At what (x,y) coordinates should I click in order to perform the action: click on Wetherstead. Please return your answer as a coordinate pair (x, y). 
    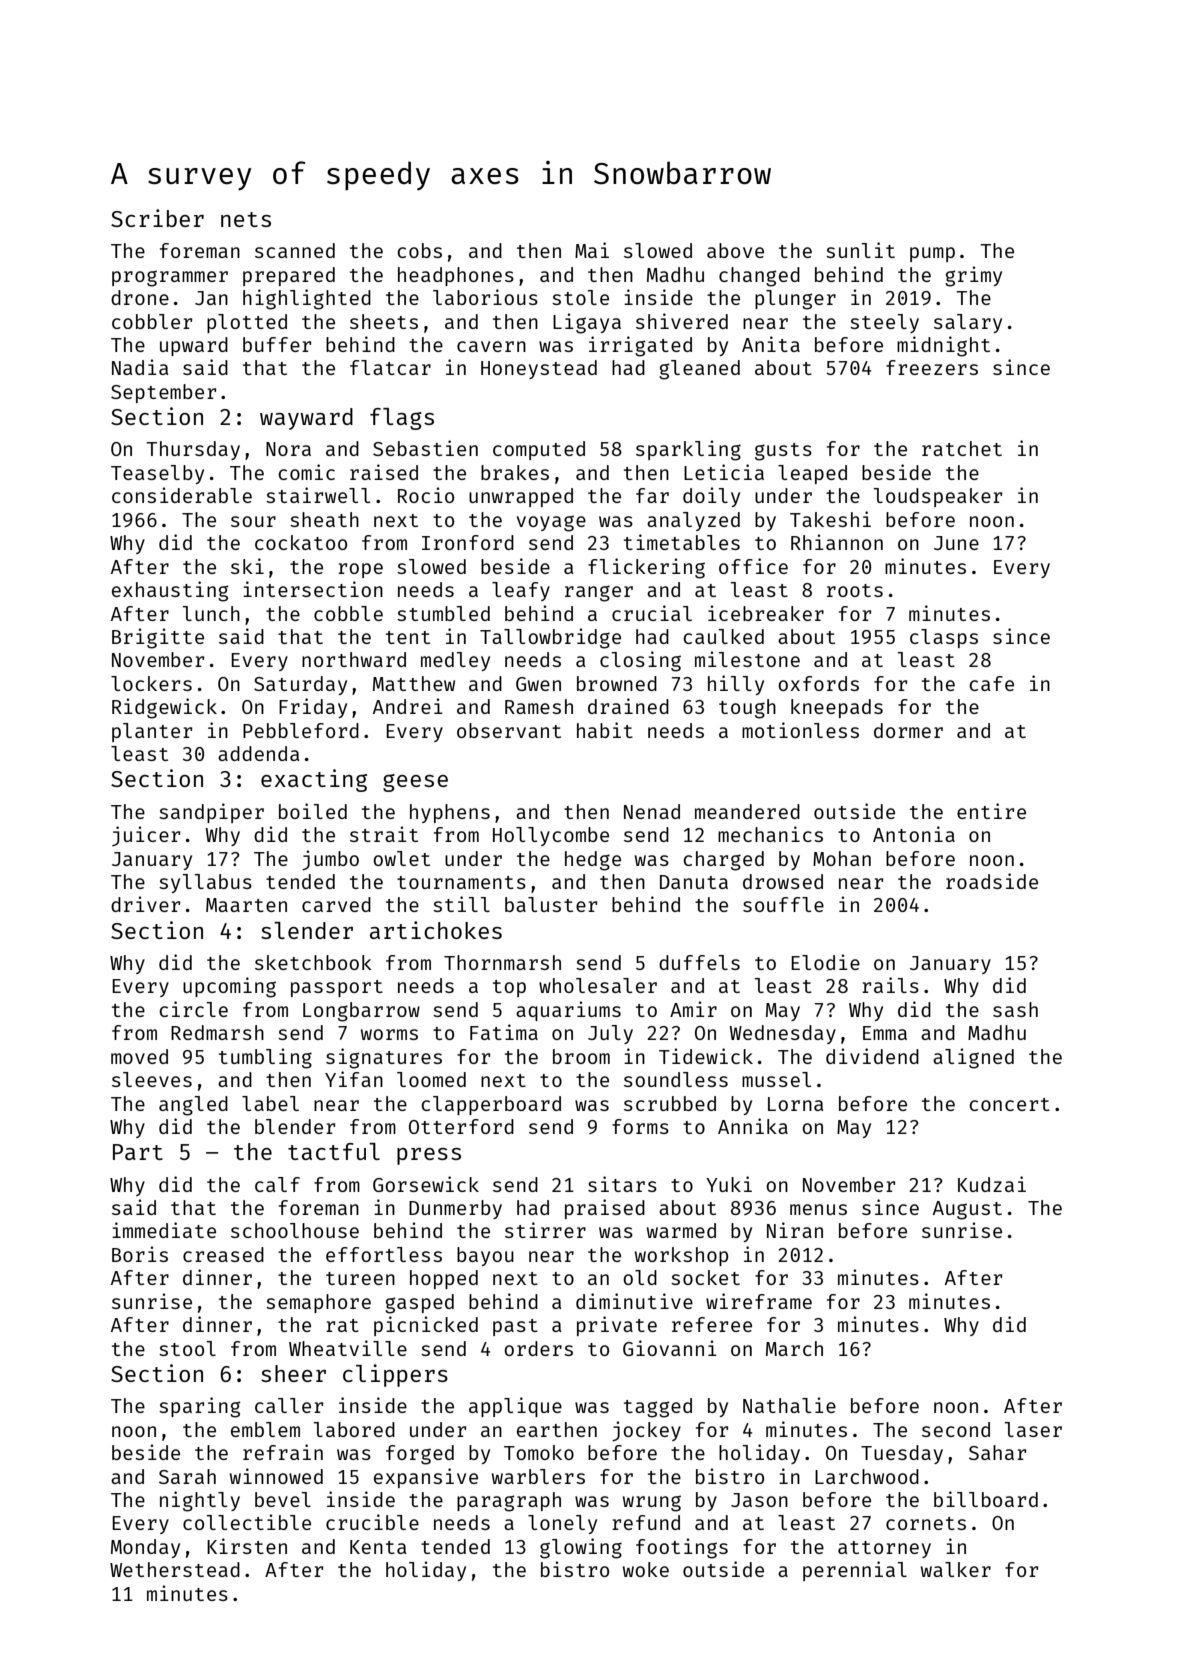
    Looking at the image, I should click on (175, 1569).
